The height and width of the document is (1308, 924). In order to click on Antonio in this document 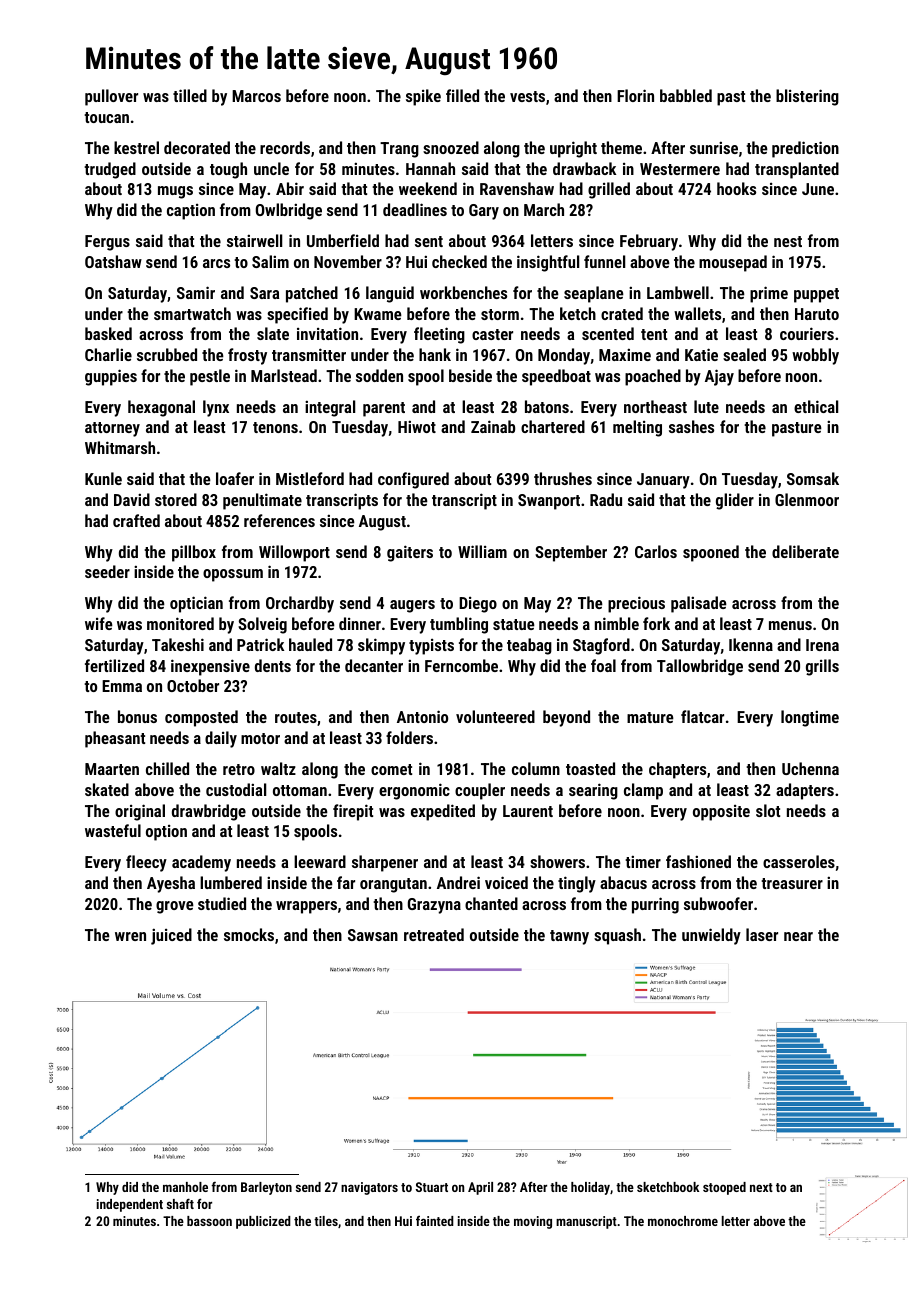, I will do `click(422, 716)`.
